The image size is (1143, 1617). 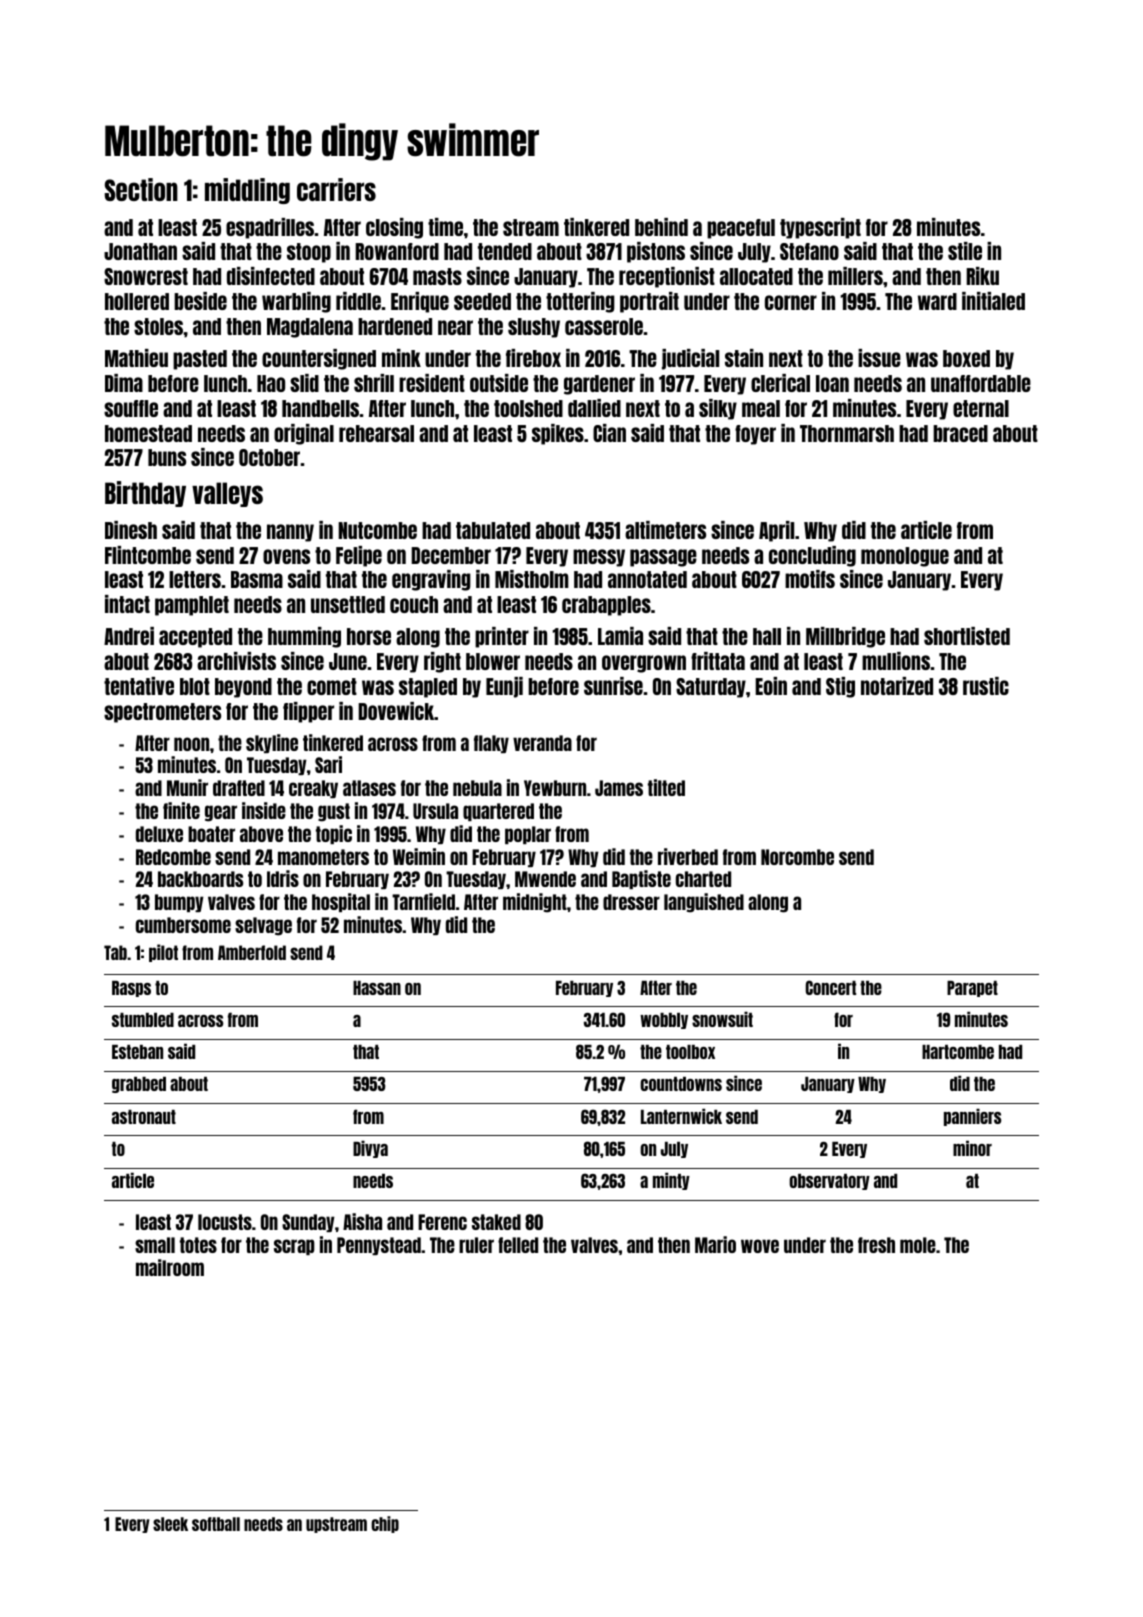 I want to click on blower, so click(x=493, y=661).
